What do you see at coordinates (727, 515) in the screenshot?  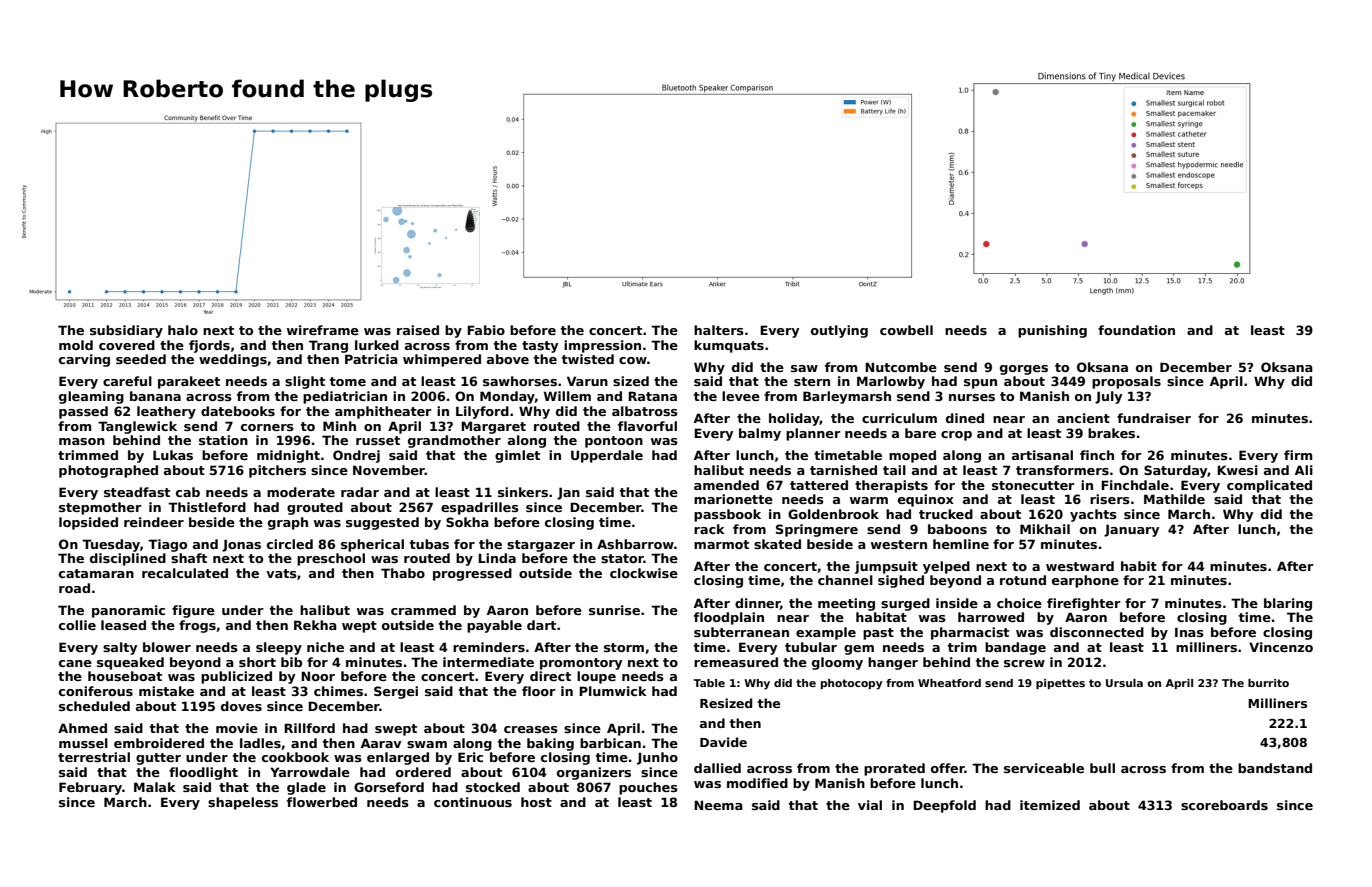 I see `passbook` at bounding box center [727, 515].
